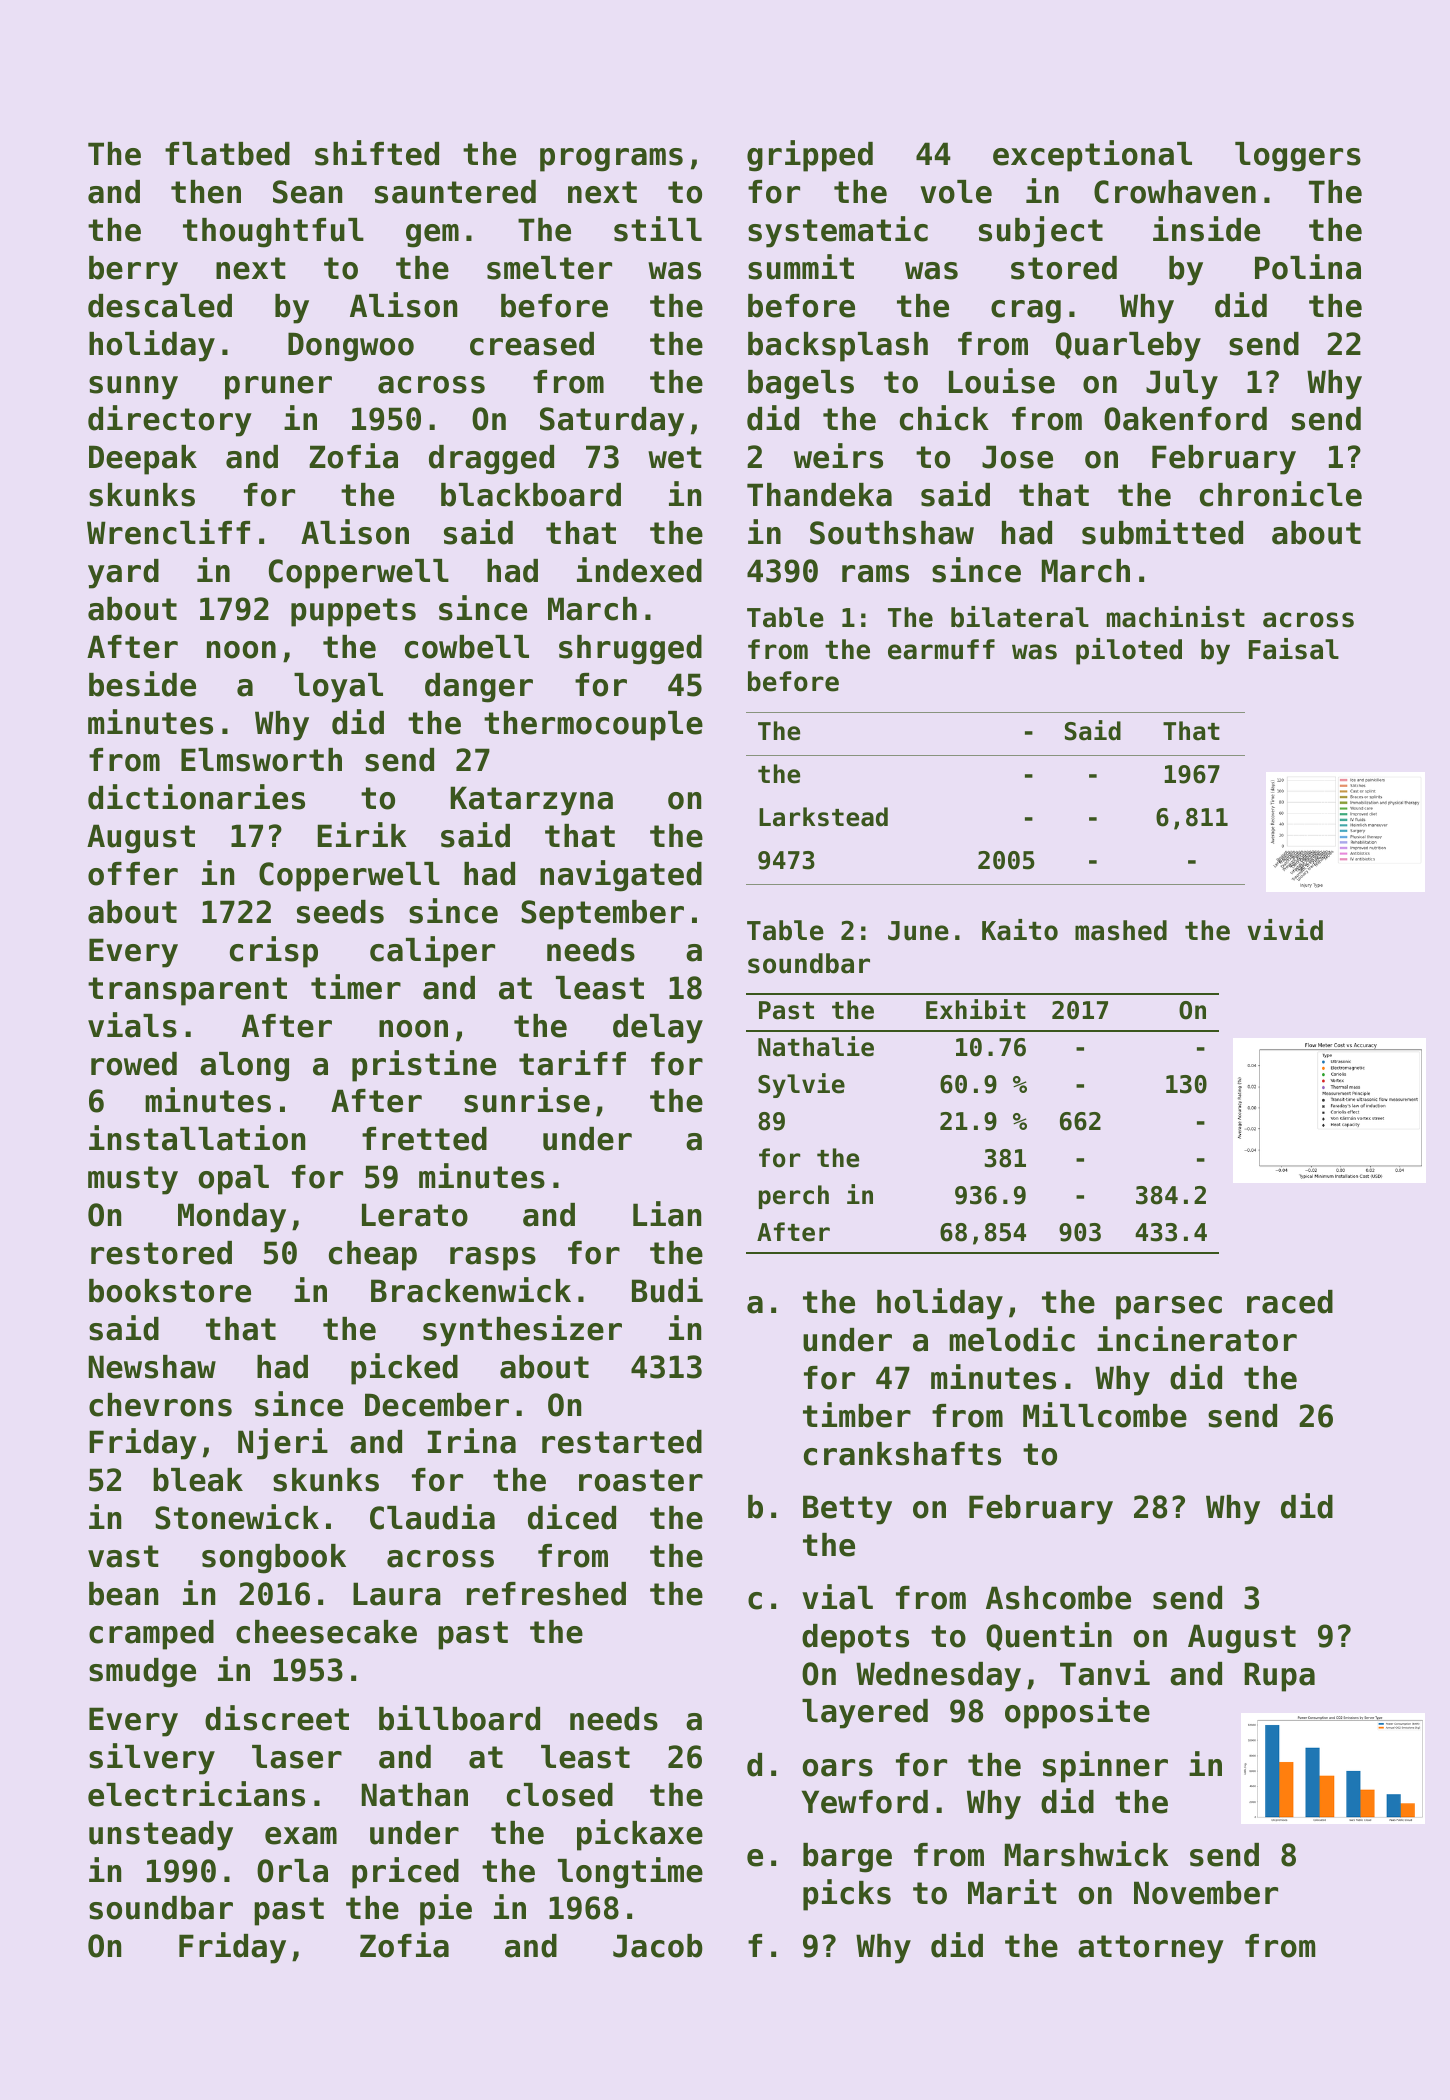 Image resolution: width=1450 pixels, height=2100 pixels. Describe the element at coordinates (1169, 1308) in the image. I see `parsec` at that location.
